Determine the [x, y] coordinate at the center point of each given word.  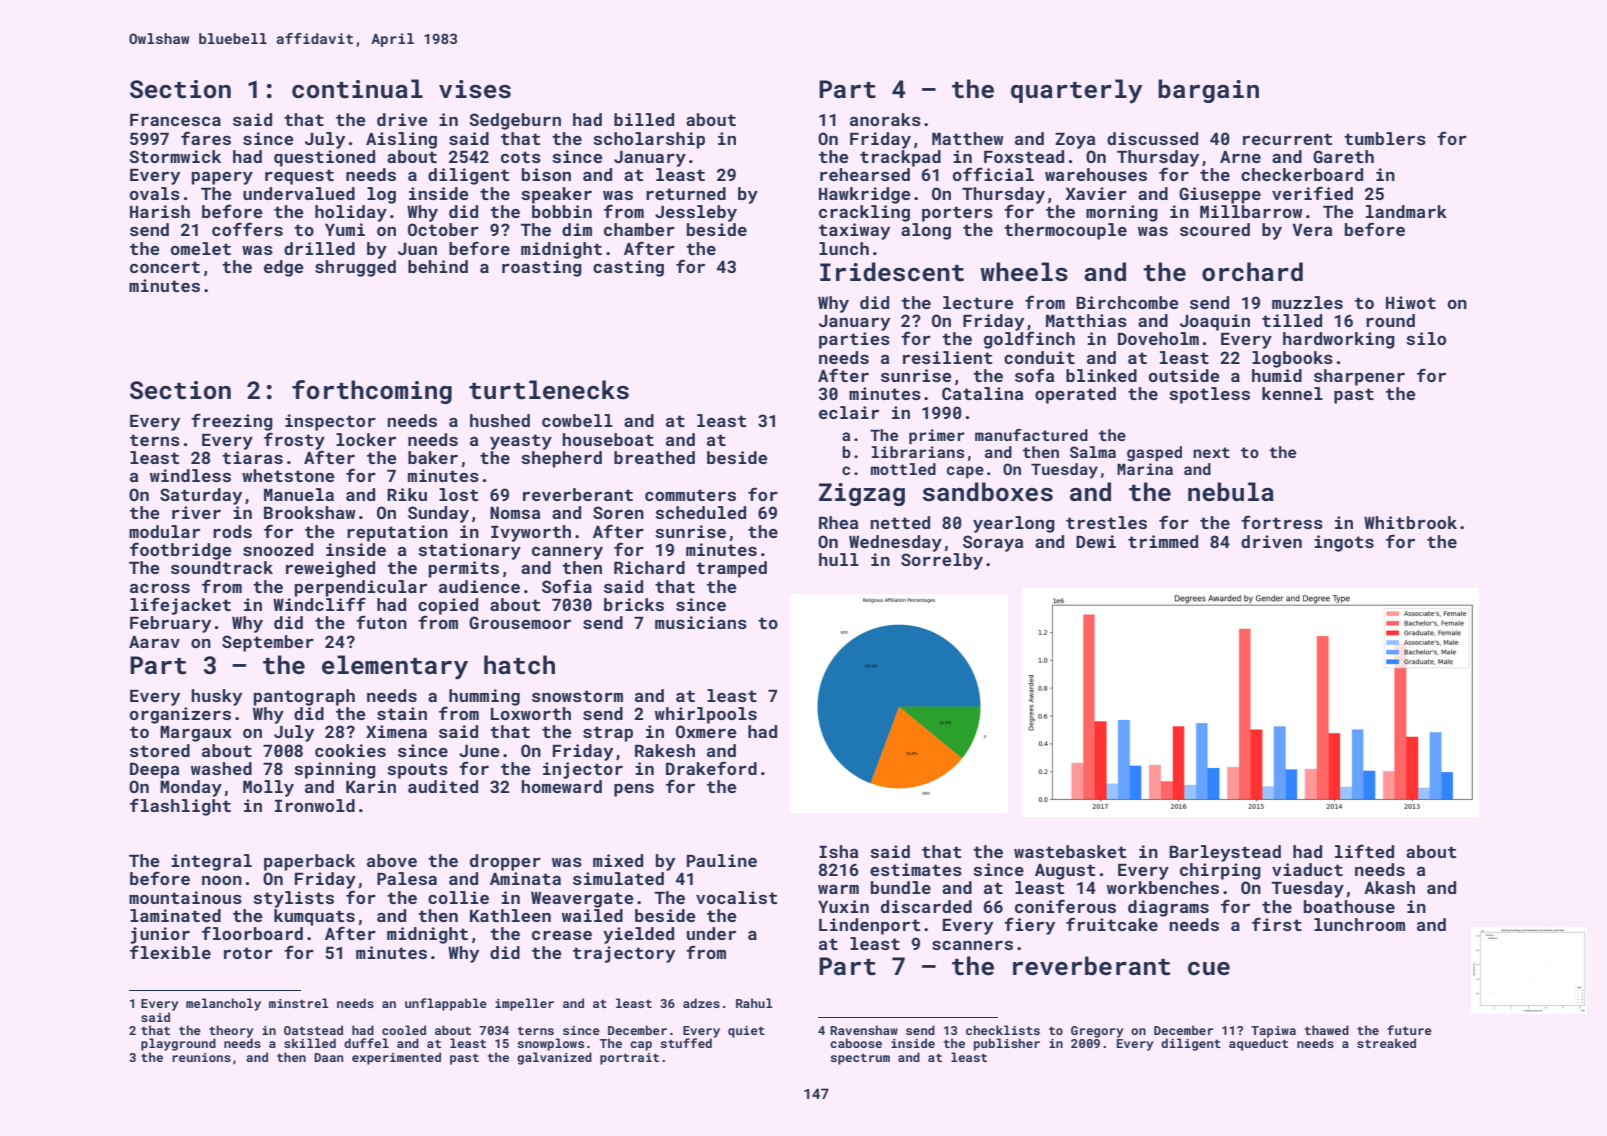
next [1211, 452]
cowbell [577, 420]
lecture [978, 302]
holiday [351, 213]
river [196, 512]
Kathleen [510, 915]
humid [1277, 375]
